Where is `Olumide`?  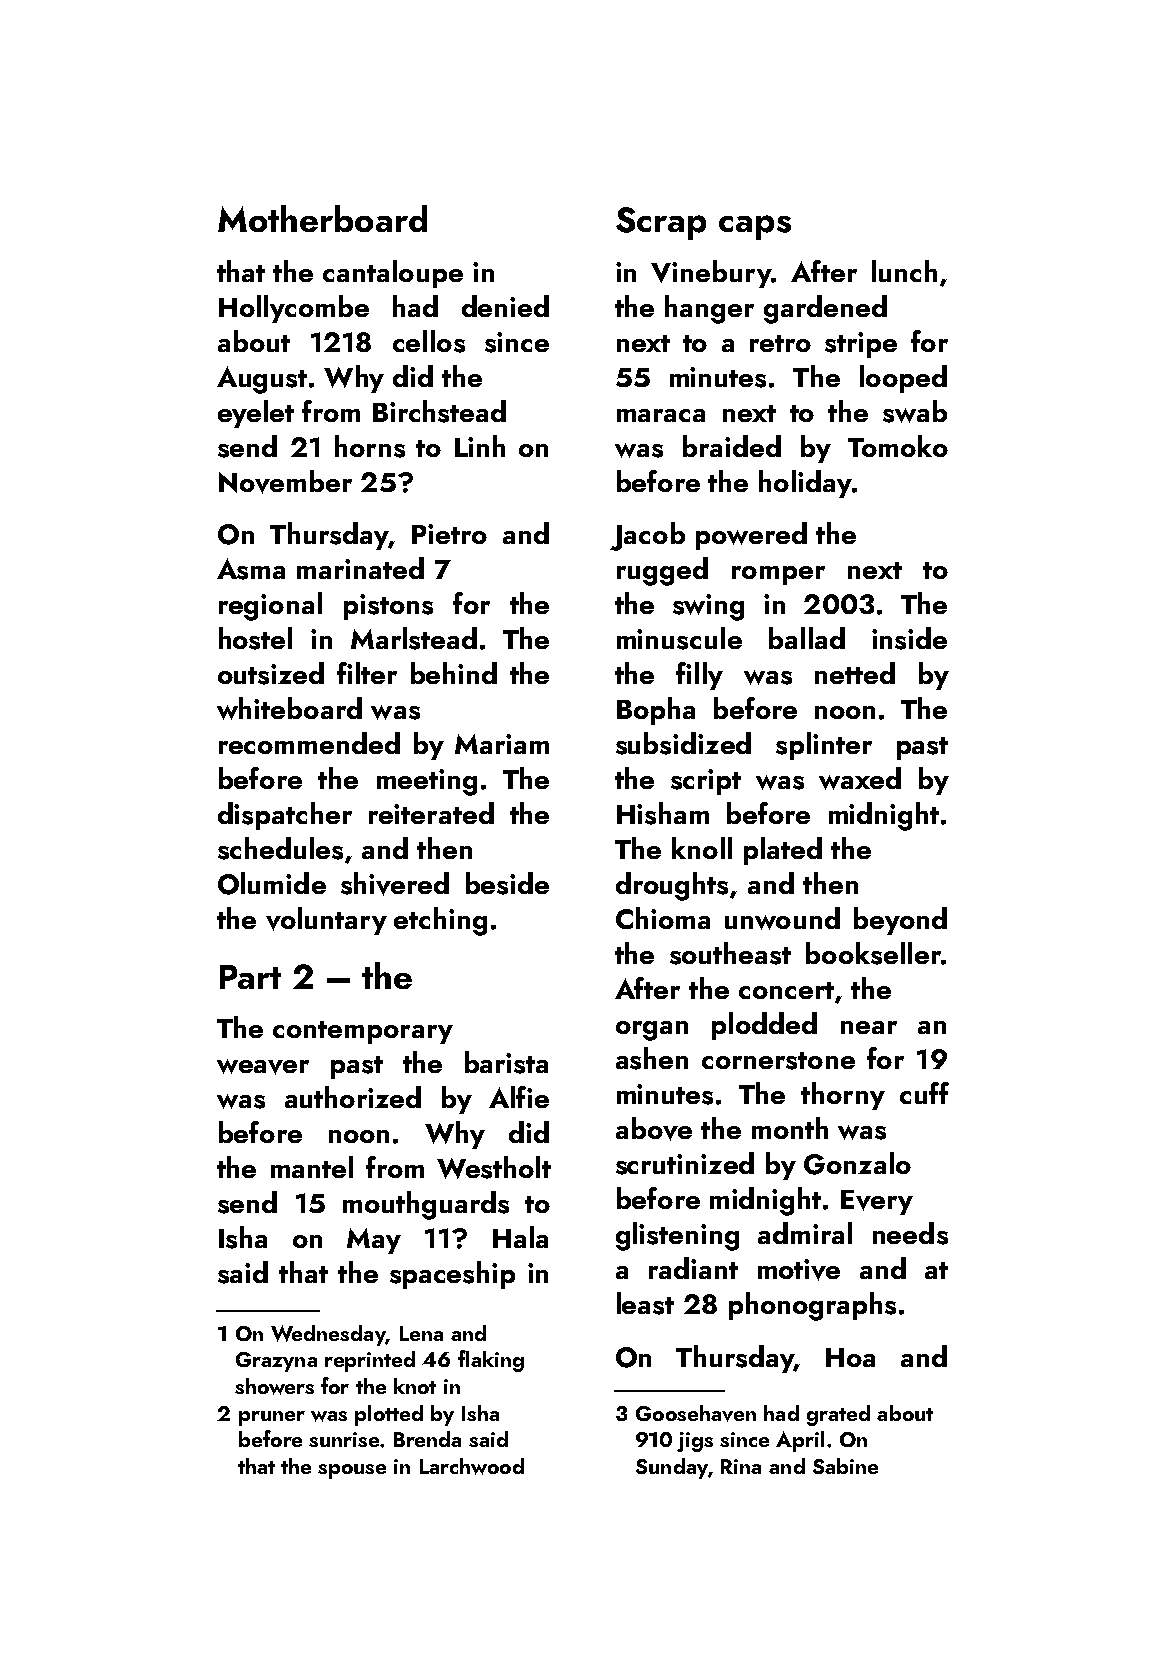 Olumide is located at coordinates (272, 883).
